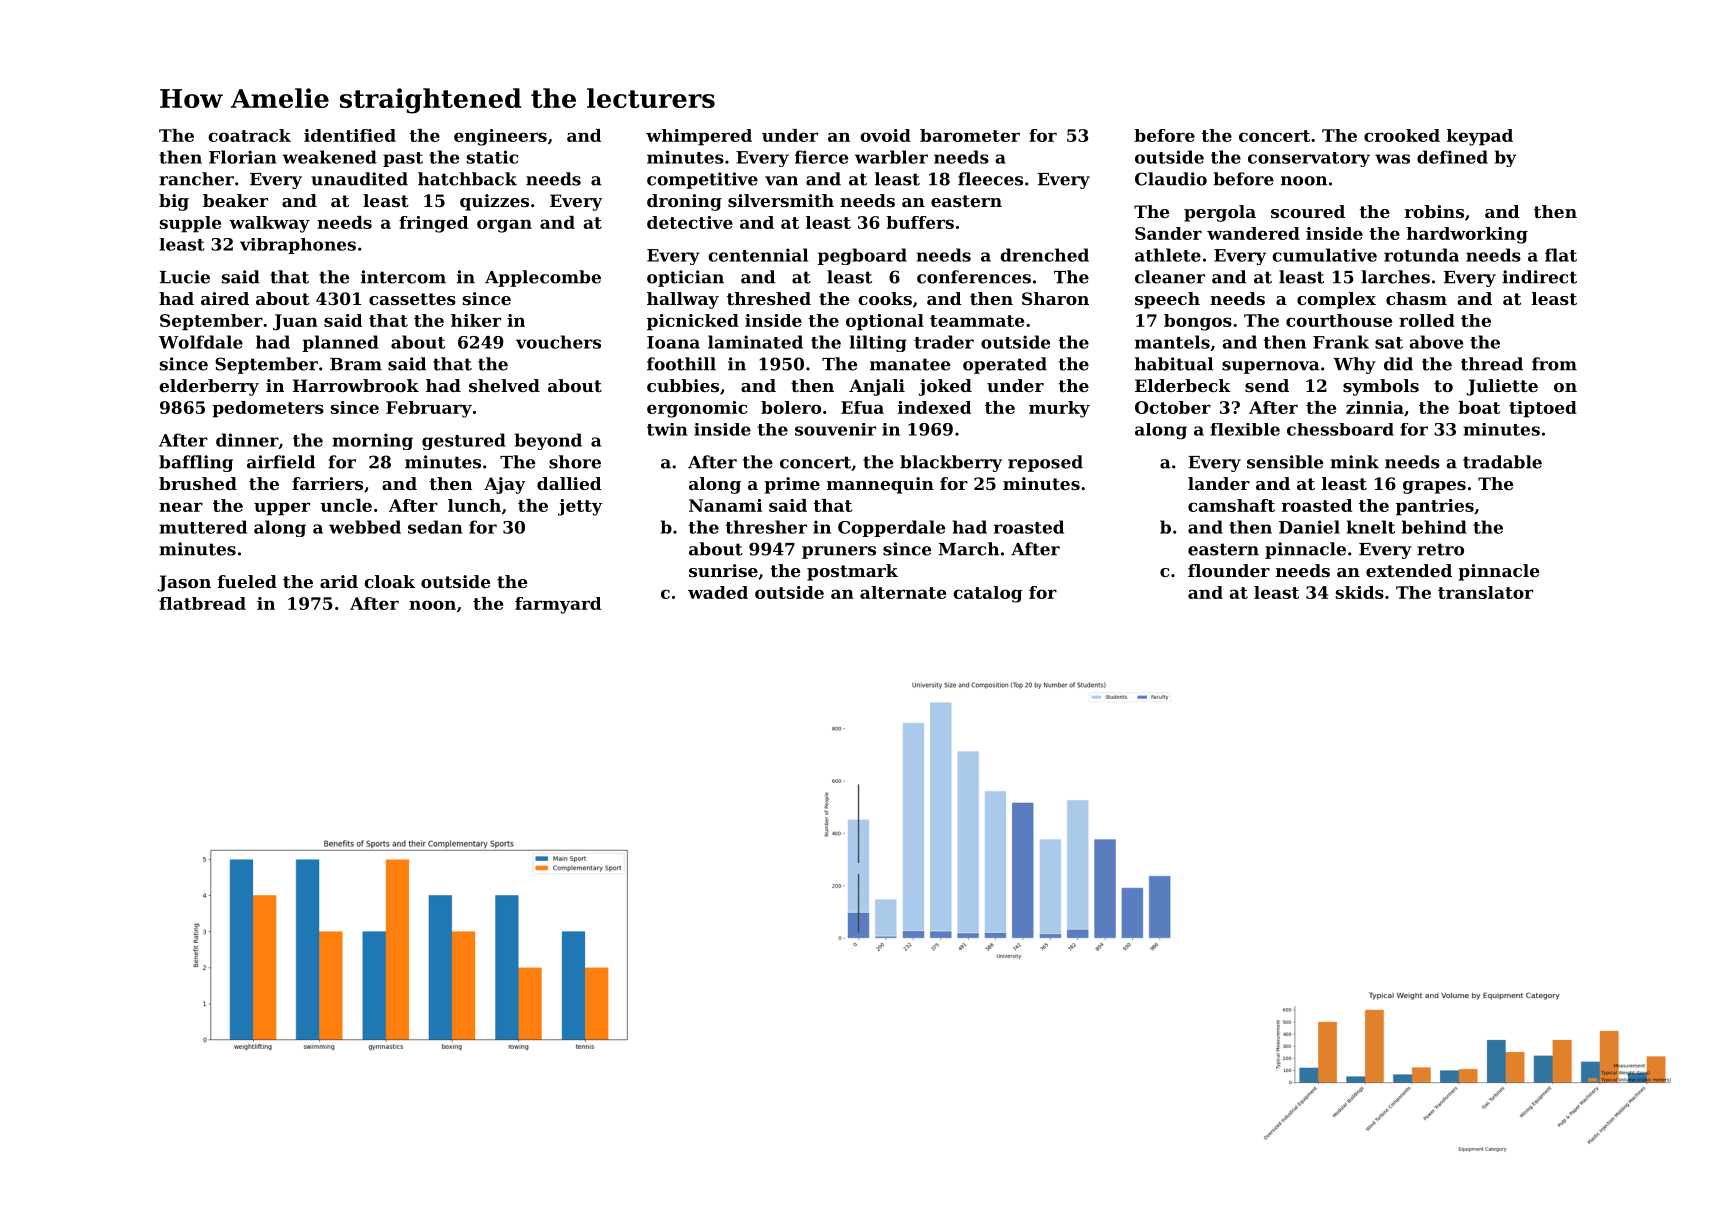 Image resolution: width=1736 pixels, height=1227 pixels. Describe the element at coordinates (1170, 277) in the page. I see `cleaner` at that location.
